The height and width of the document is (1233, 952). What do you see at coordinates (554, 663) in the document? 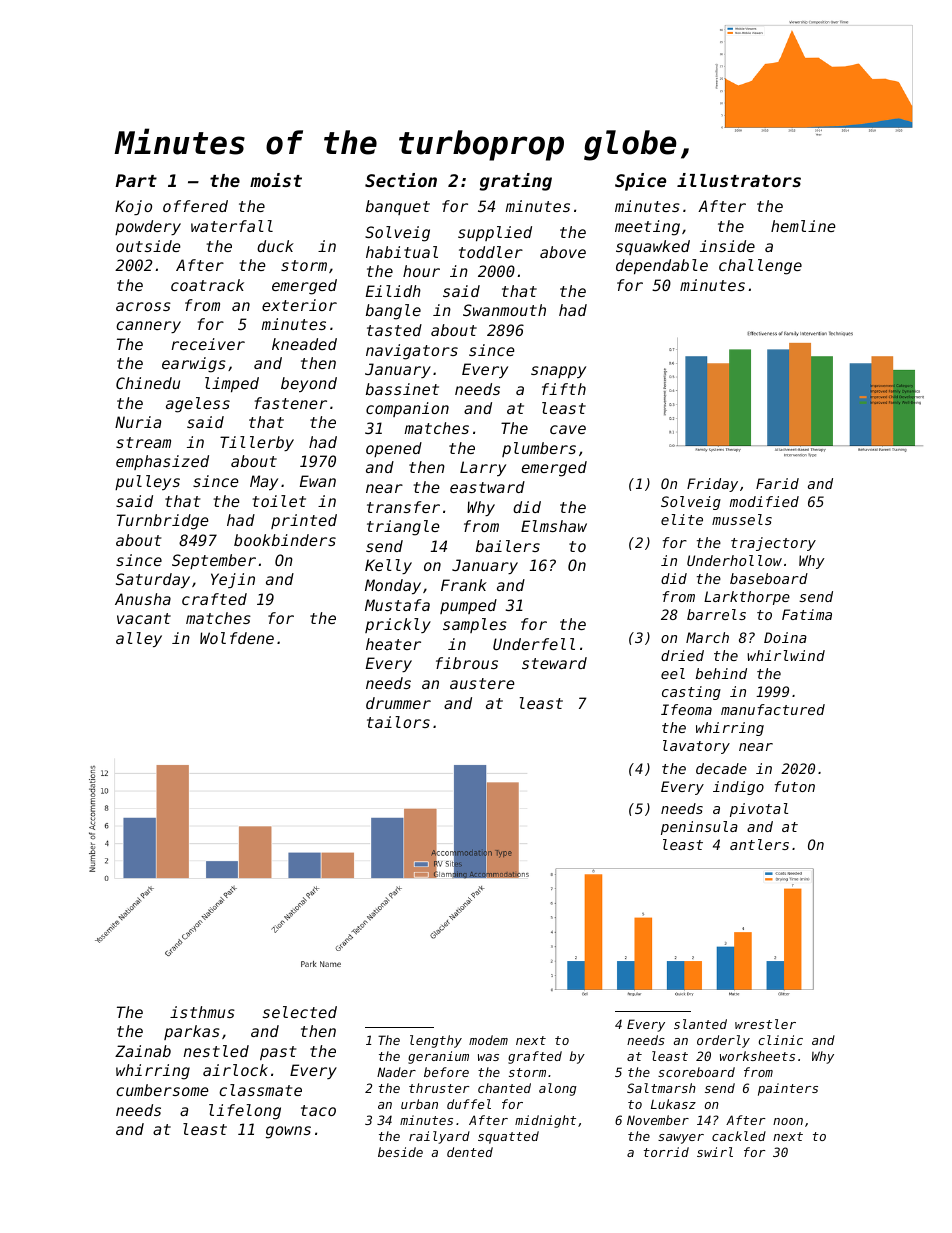
I see `steward` at bounding box center [554, 663].
